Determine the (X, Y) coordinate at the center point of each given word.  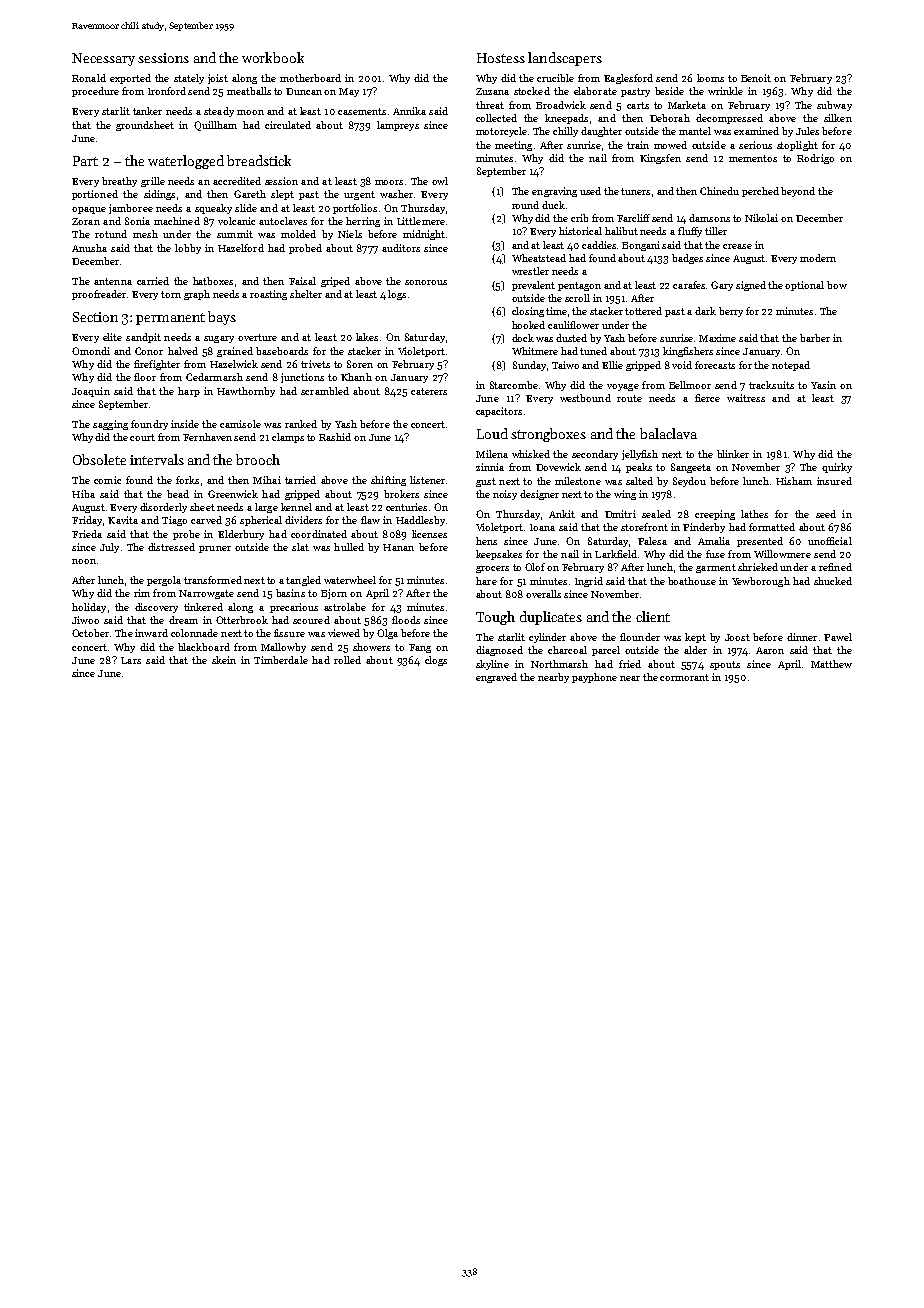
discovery (156, 608)
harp (189, 392)
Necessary (103, 59)
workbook (273, 57)
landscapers (565, 59)
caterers (429, 391)
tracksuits (771, 385)
